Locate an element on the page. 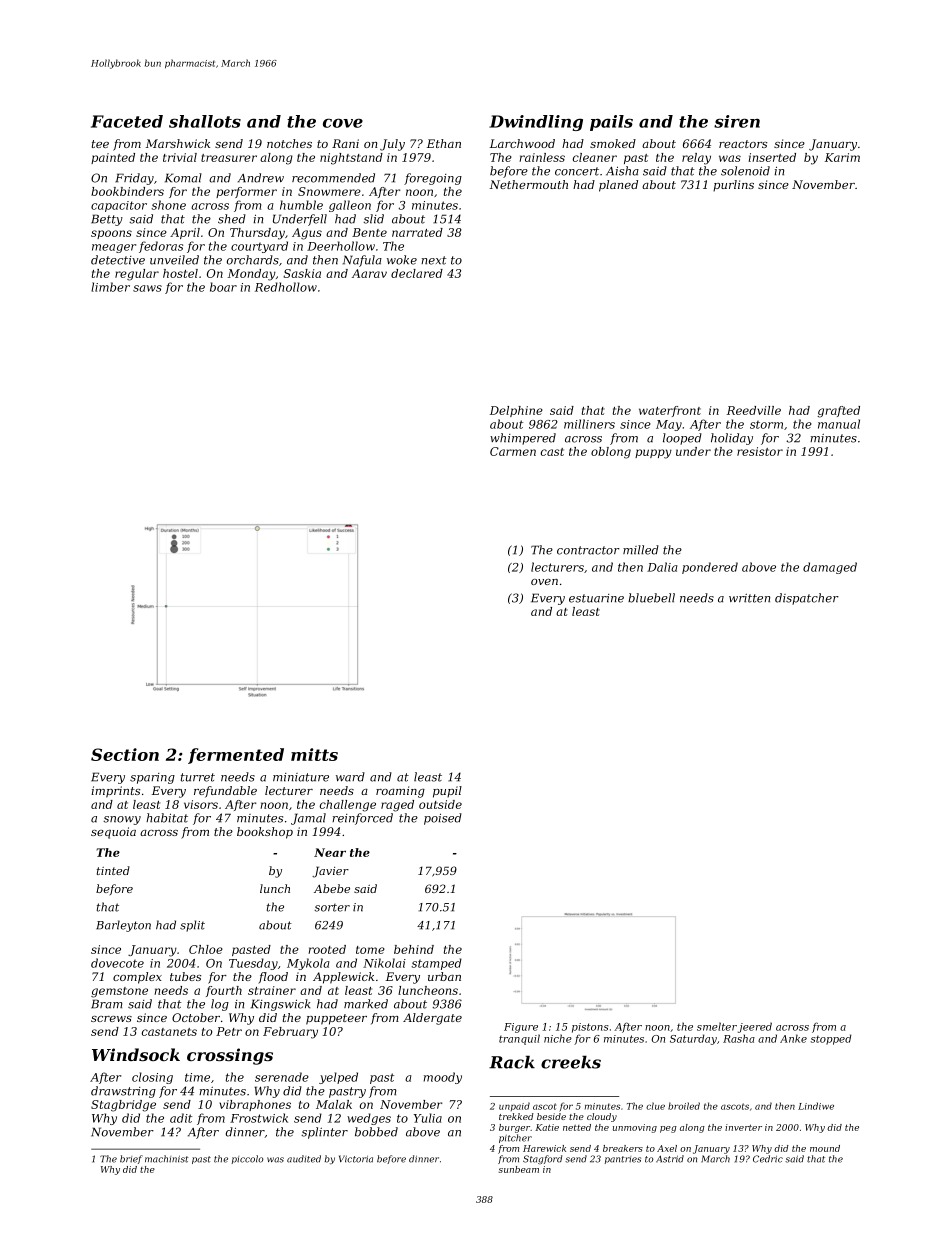 The width and height of the image is (952, 1233). Dwindling is located at coordinates (536, 123).
